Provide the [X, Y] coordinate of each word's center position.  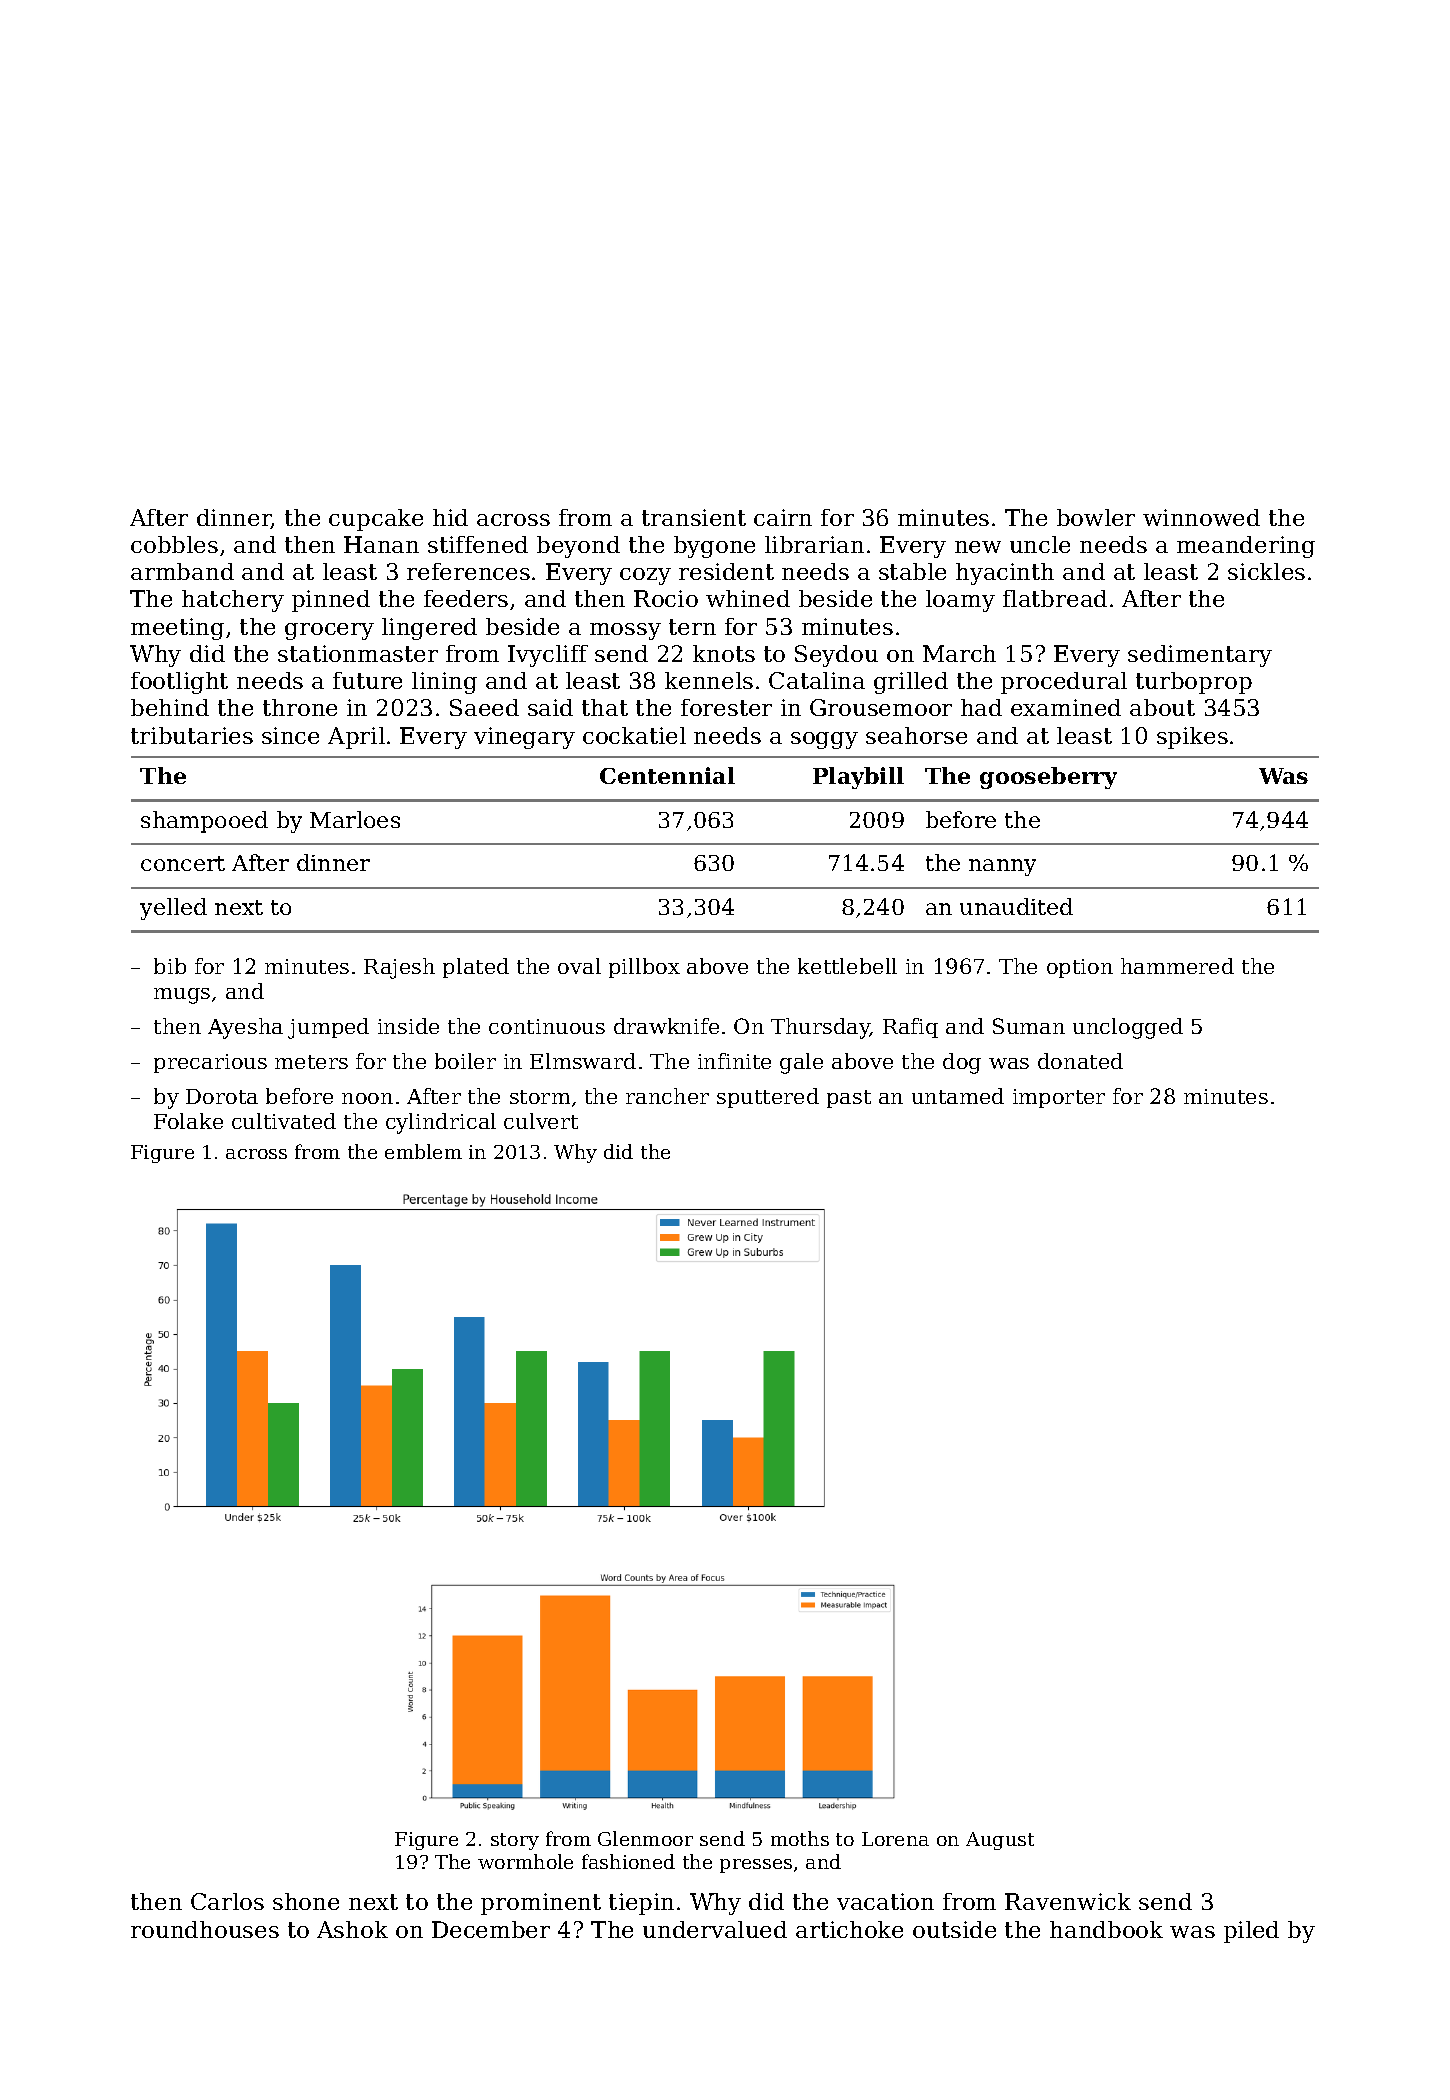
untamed [958, 1096]
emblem [423, 1151]
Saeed [484, 707]
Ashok [352, 1929]
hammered [1177, 966]
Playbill [858, 778]
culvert [541, 1121]
